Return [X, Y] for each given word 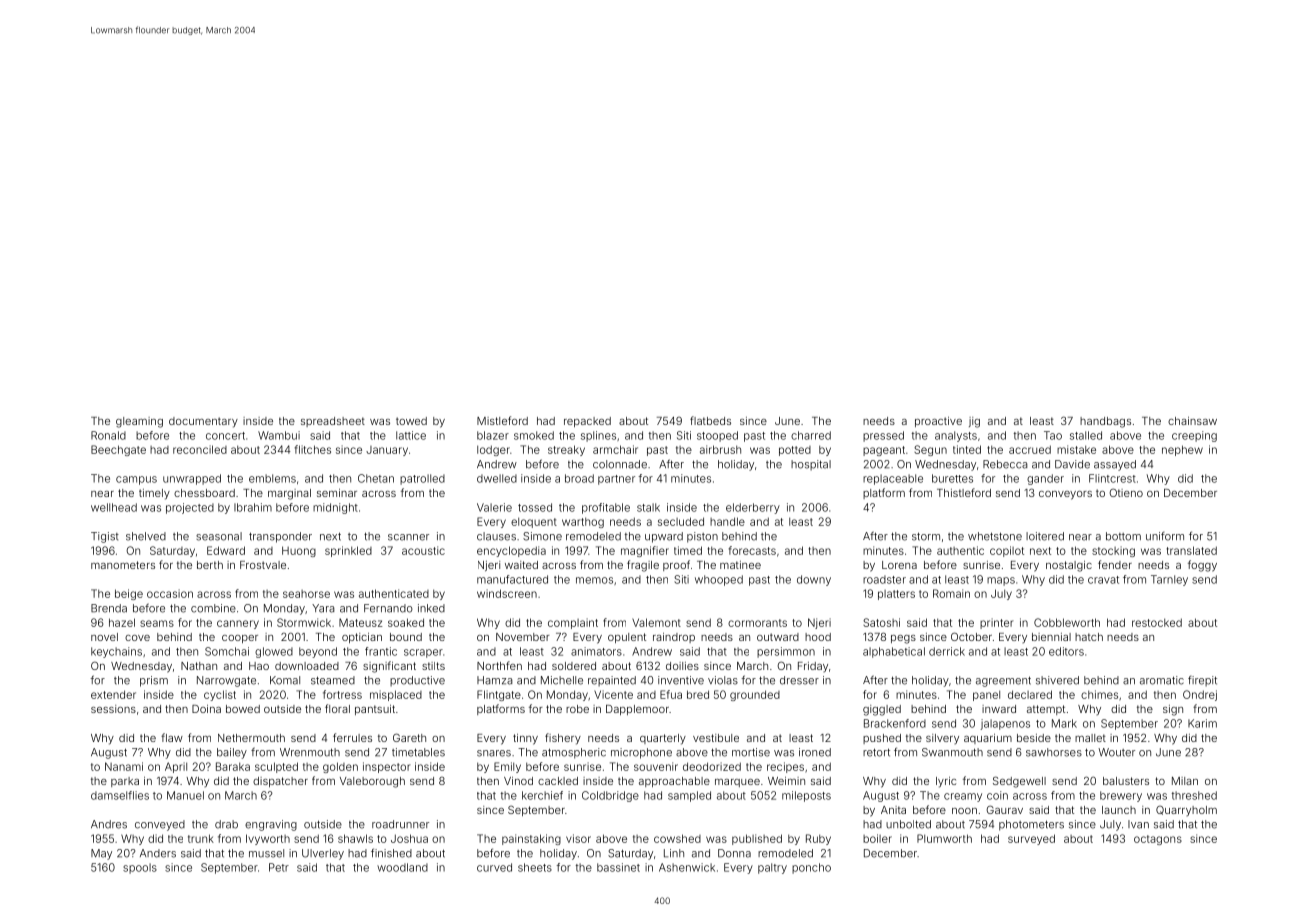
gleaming [139, 422]
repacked [587, 422]
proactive [938, 422]
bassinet [618, 867]
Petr [279, 867]
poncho [811, 868]
